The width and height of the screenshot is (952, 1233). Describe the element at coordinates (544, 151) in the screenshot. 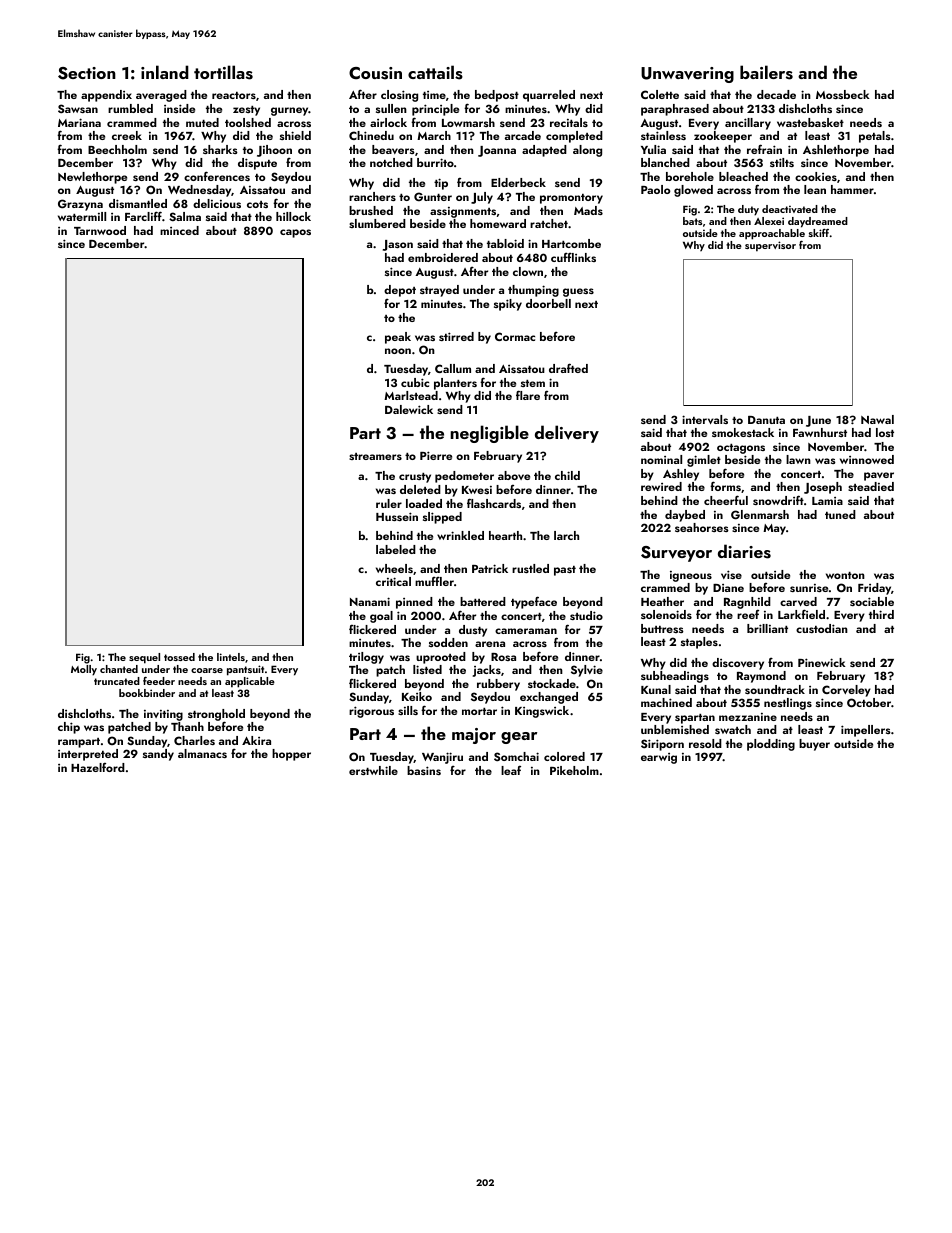

I see `adapted` at that location.
